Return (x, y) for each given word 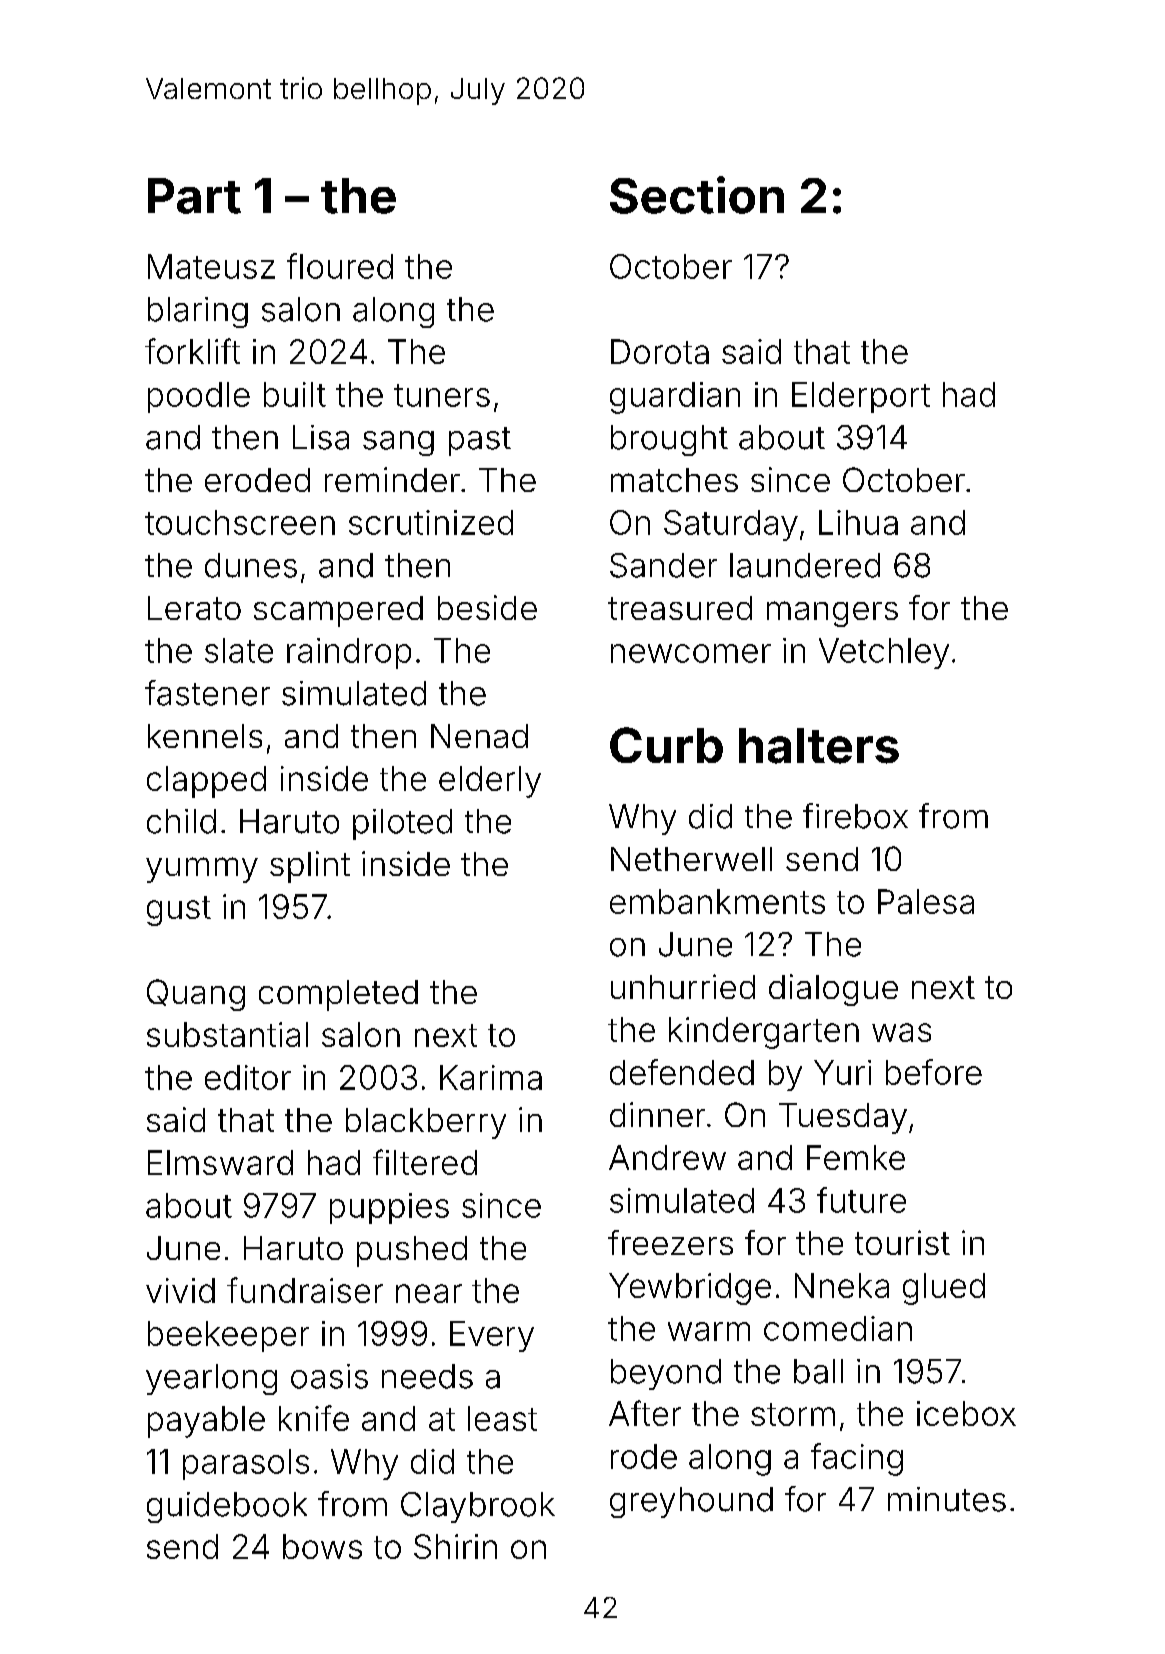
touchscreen (240, 522)
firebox (855, 816)
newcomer (691, 653)
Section (697, 195)
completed (338, 995)
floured (340, 266)
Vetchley (884, 653)
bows (322, 1546)
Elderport (861, 397)
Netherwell (691, 859)
